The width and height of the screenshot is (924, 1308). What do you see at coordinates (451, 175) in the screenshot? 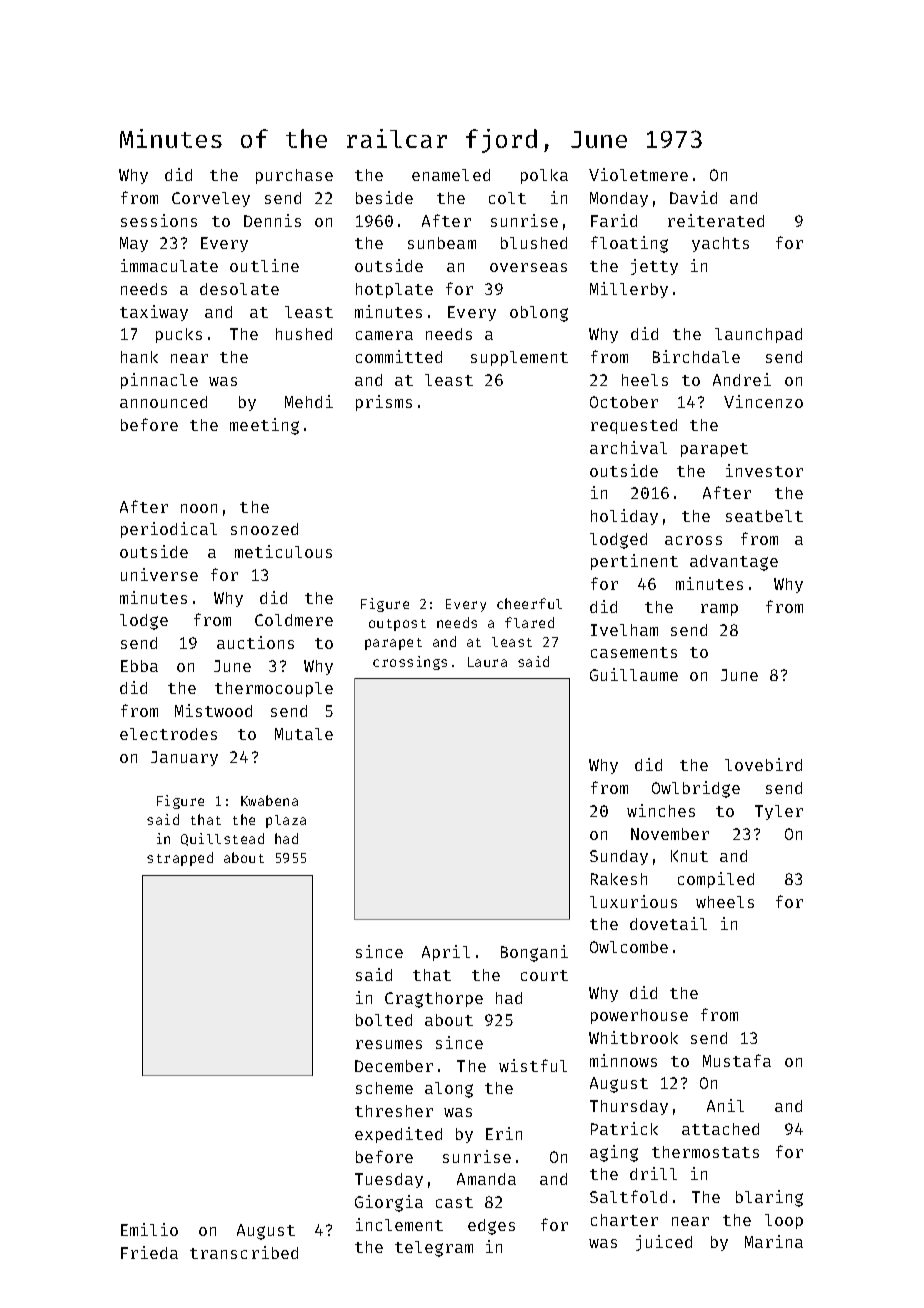
I see `enameled` at bounding box center [451, 175].
